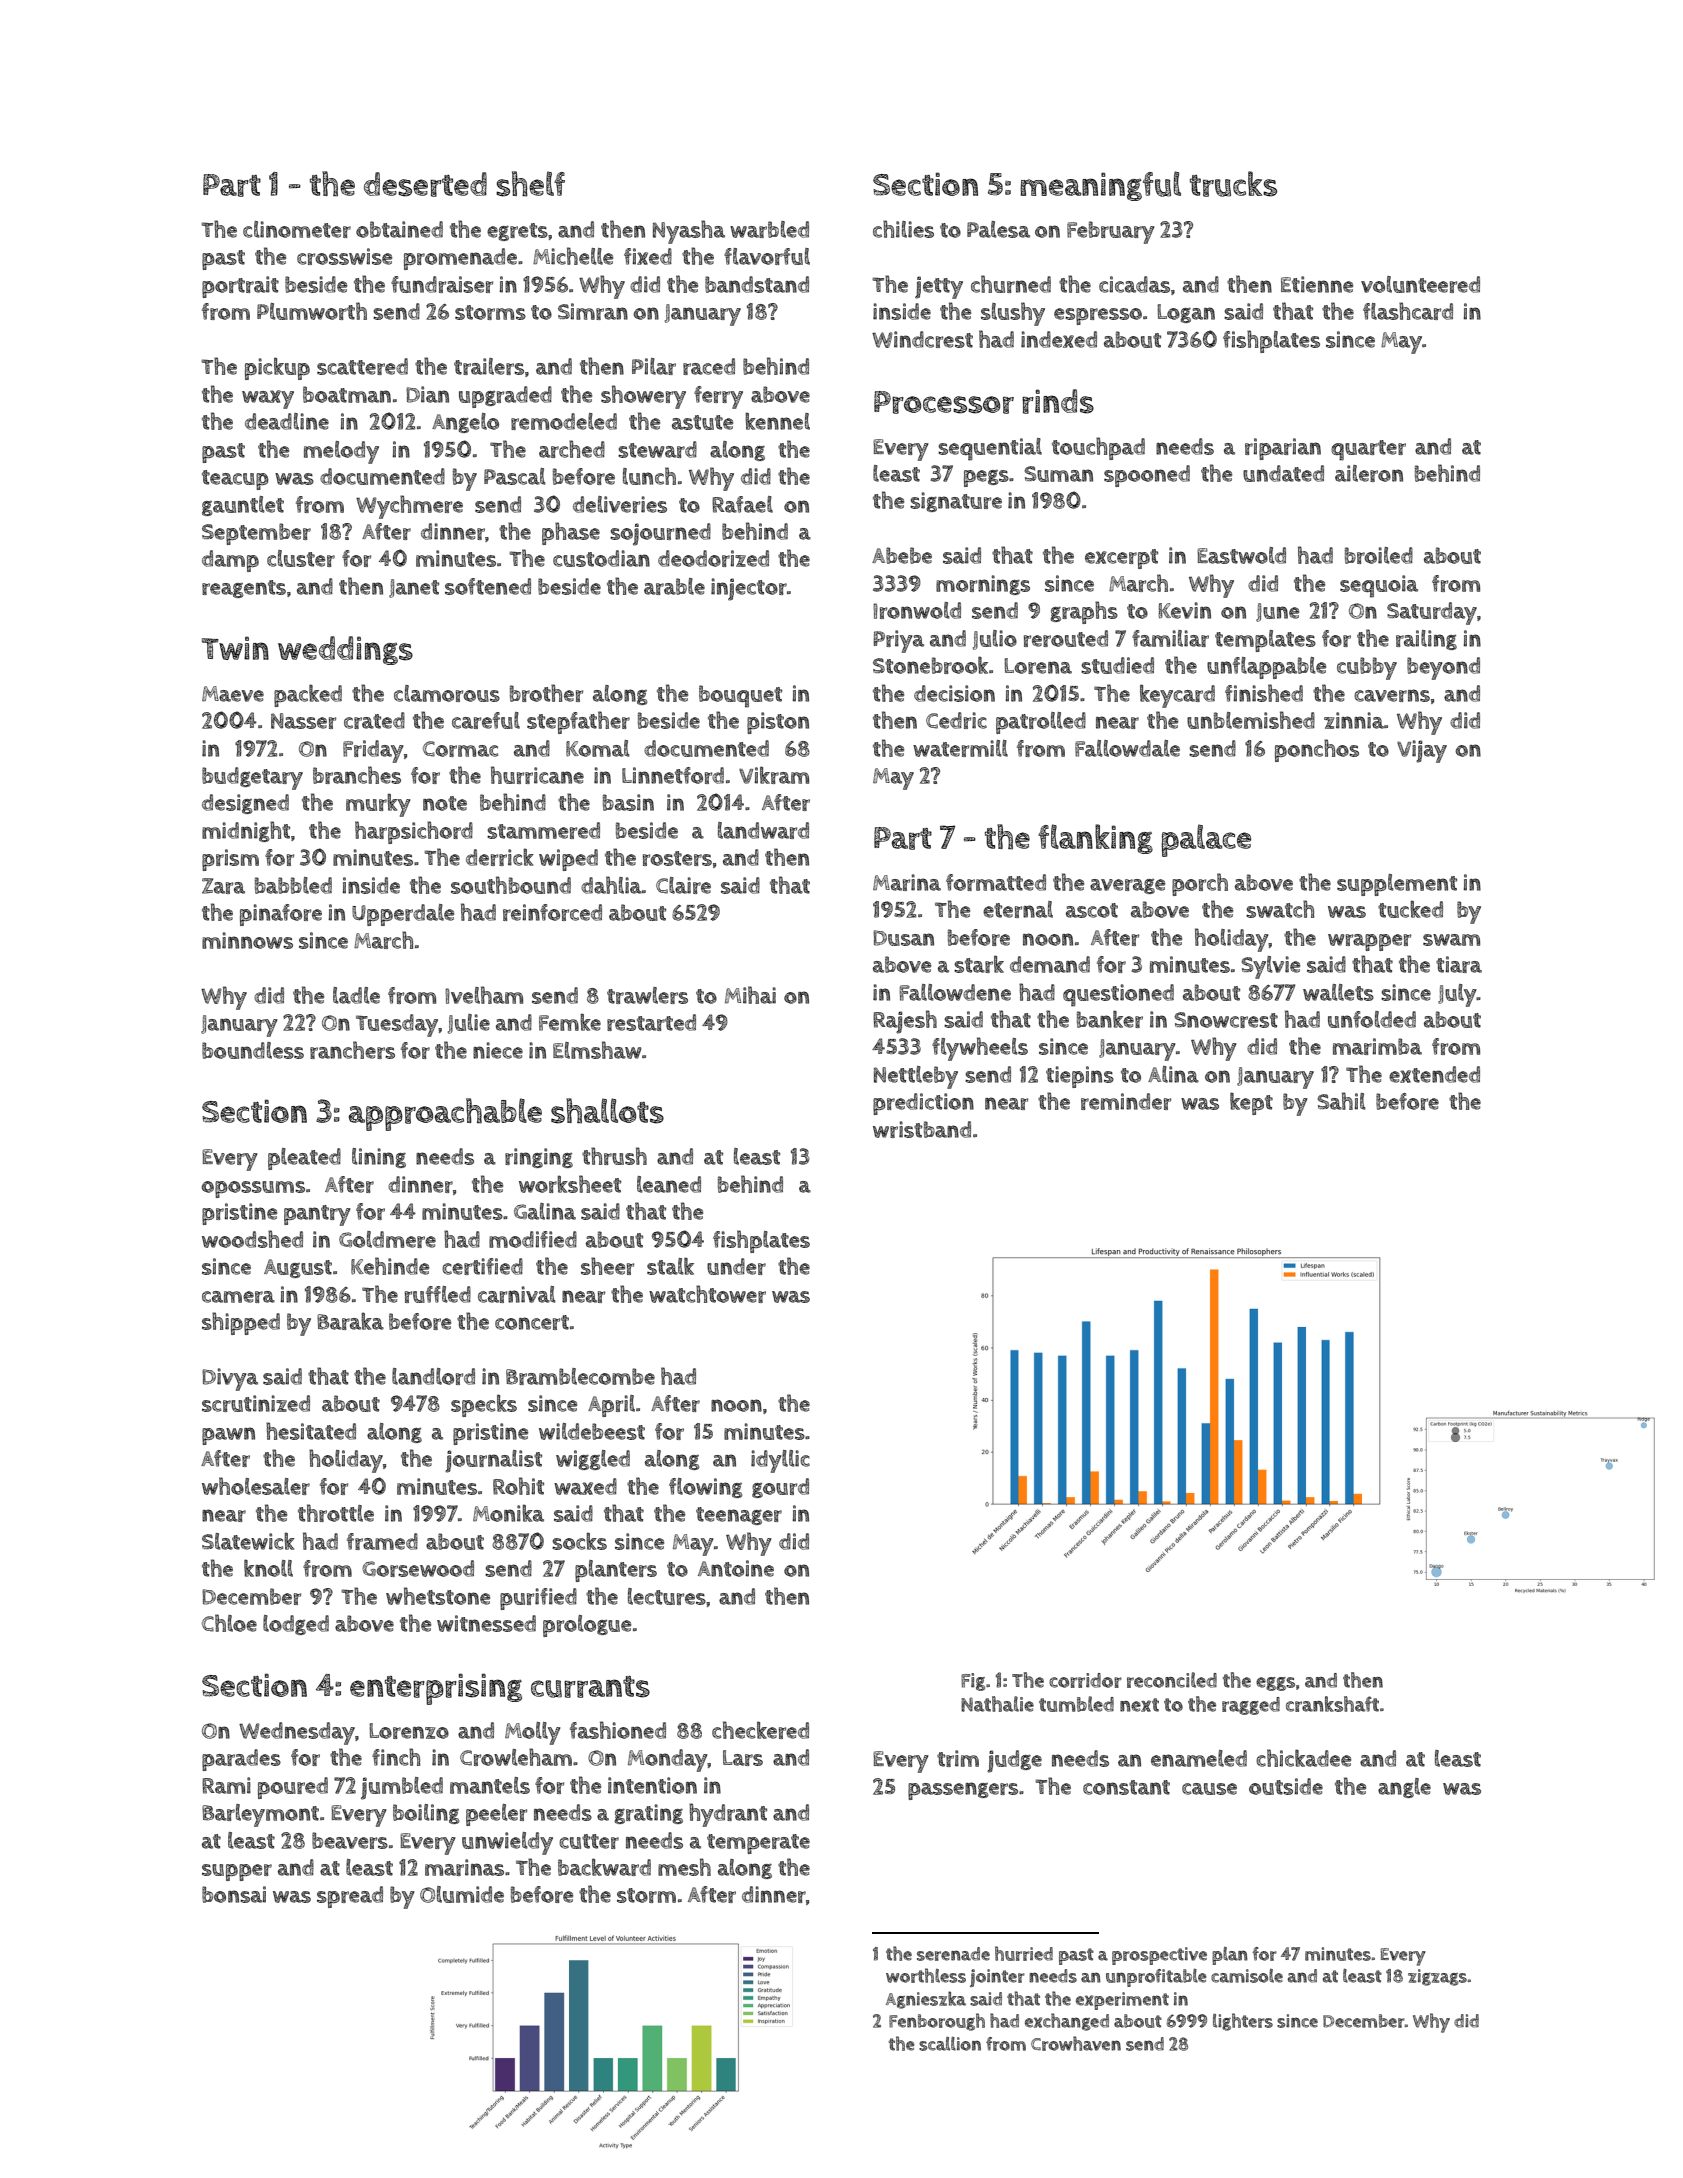 The width and height of the screenshot is (1683, 2178). Describe the element at coordinates (926, 2000) in the screenshot. I see `Agnieszka` at that location.
